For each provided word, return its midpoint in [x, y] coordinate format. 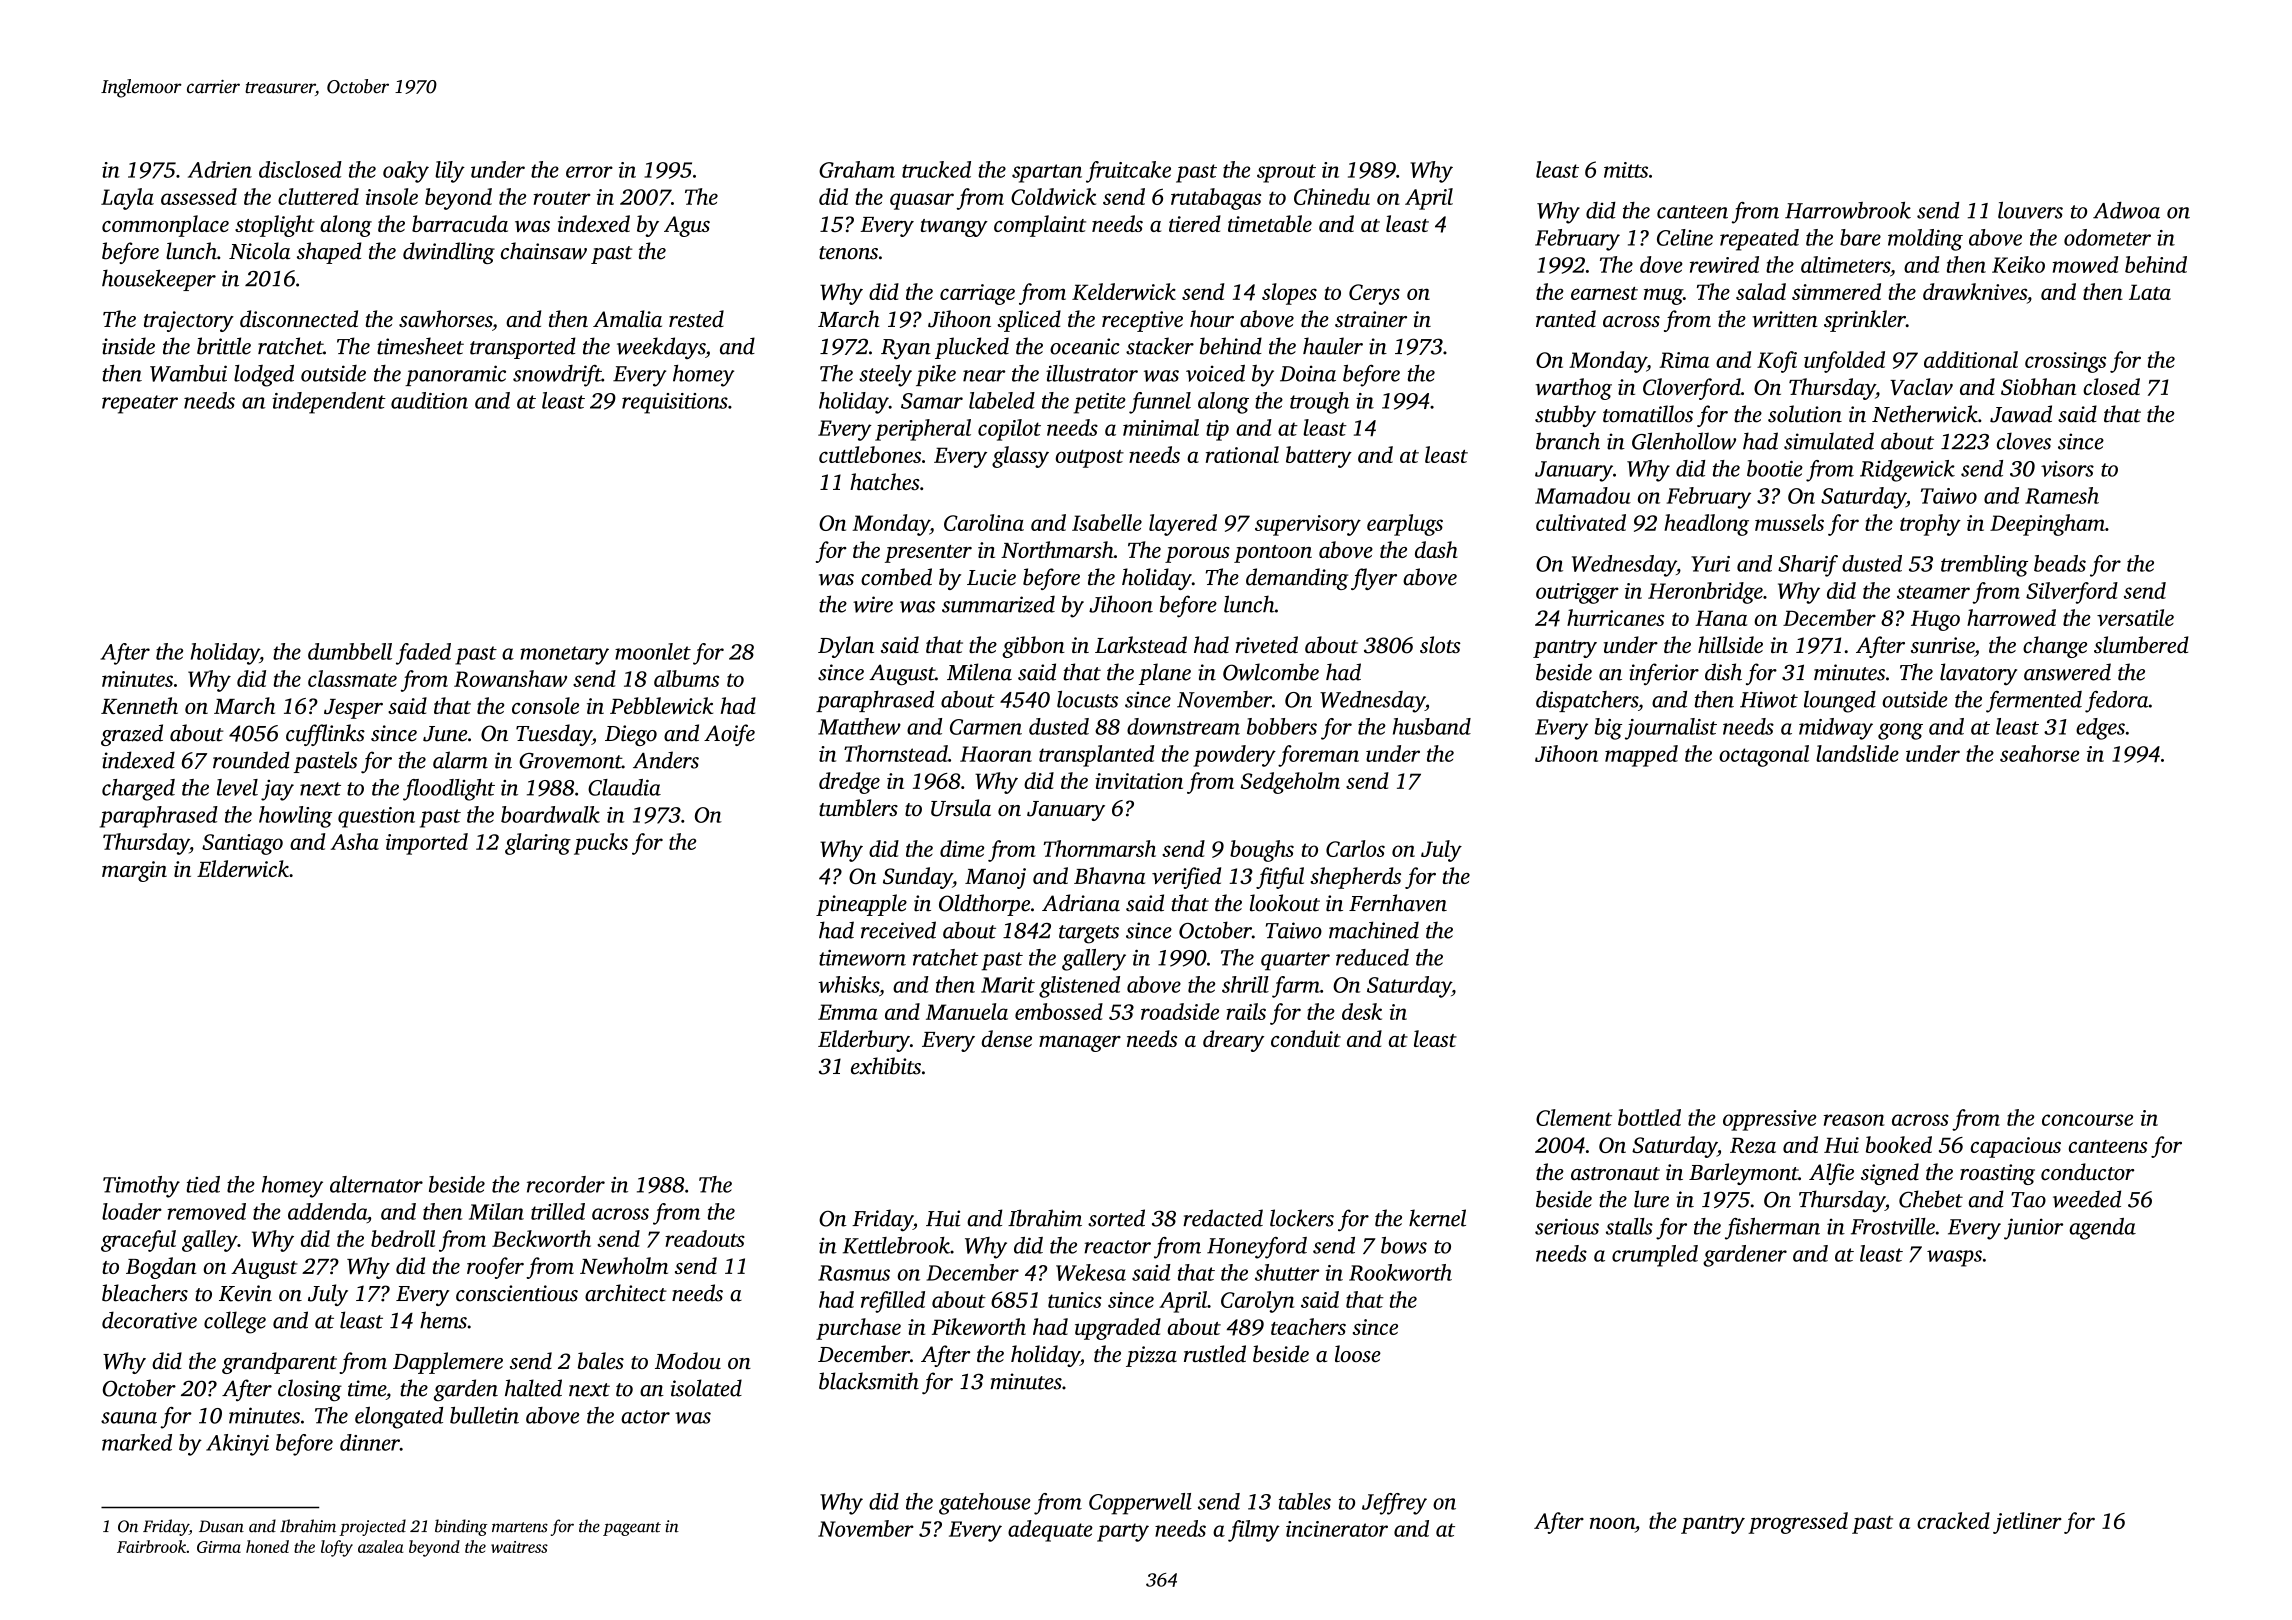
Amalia [627, 318]
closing [310, 1390]
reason [1854, 1120]
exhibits [886, 1066]
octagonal [1764, 756]
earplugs [1405, 525]
